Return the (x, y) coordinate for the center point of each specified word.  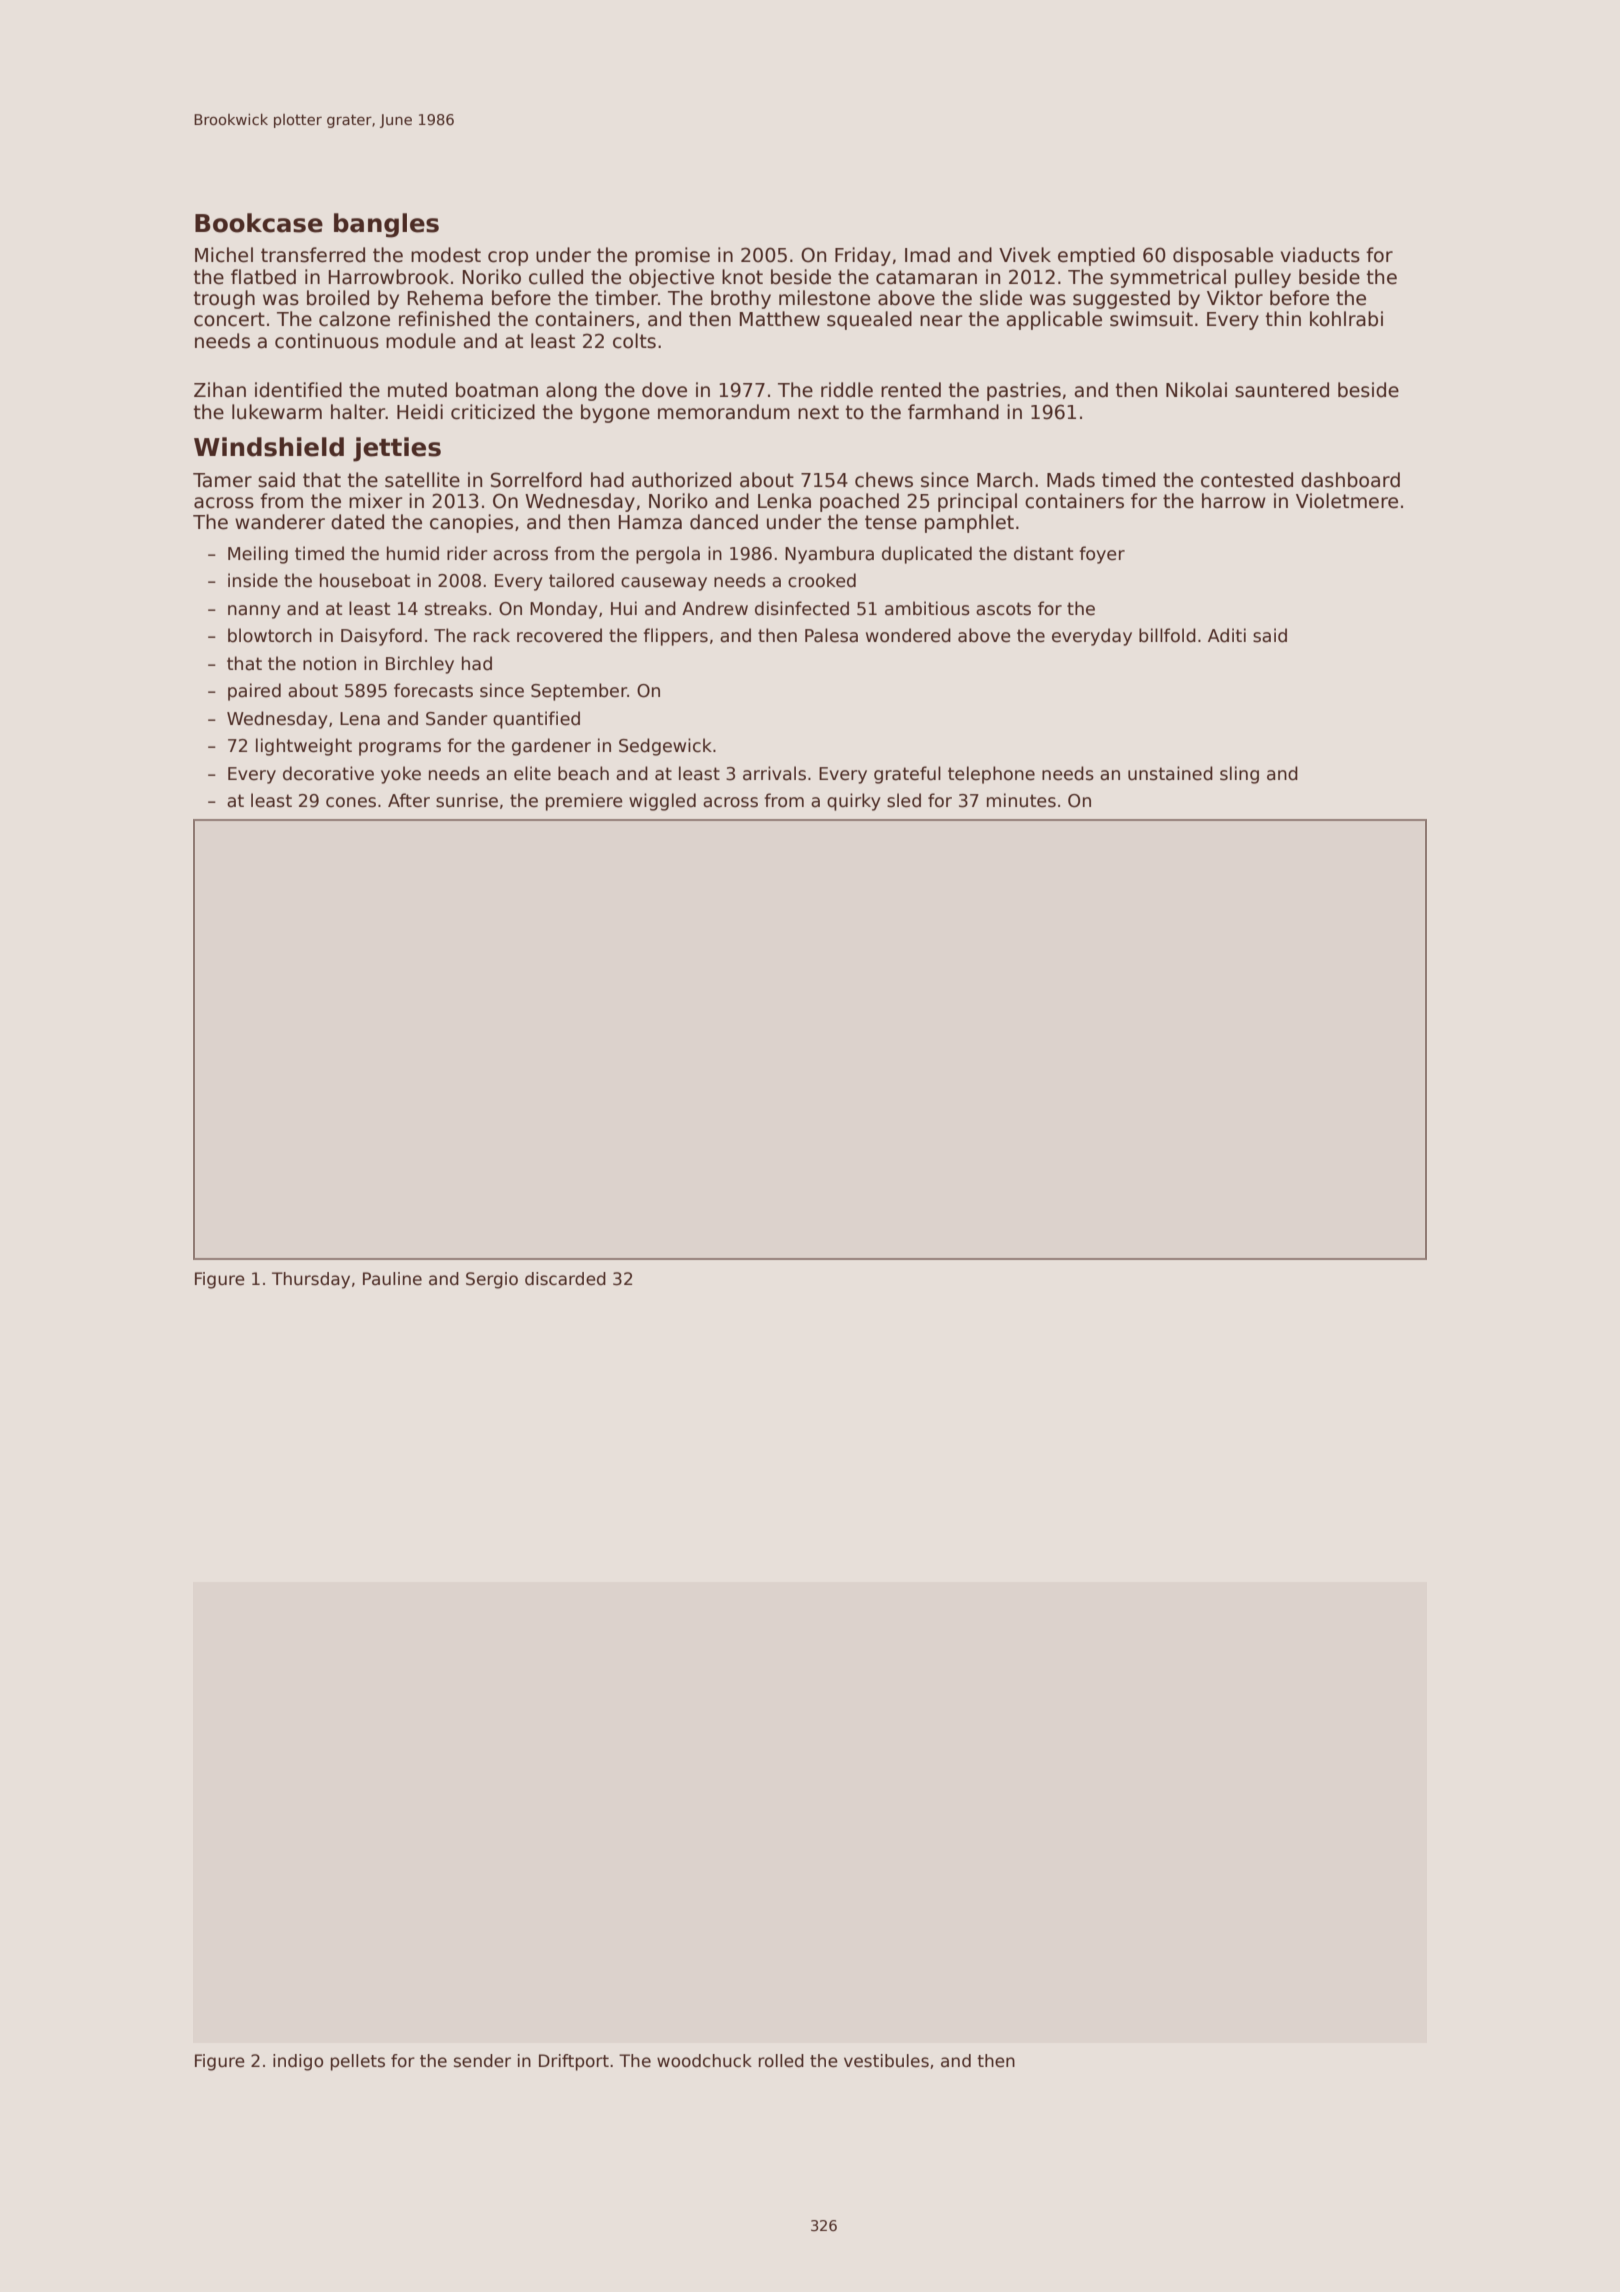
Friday (863, 256)
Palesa (831, 635)
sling (1239, 775)
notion (329, 663)
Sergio (492, 1280)
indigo (298, 2062)
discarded (565, 1279)
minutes (1021, 800)
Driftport (574, 2062)
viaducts (1320, 255)
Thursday (311, 1280)
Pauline (392, 1279)
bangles (386, 225)
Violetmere (1347, 501)
